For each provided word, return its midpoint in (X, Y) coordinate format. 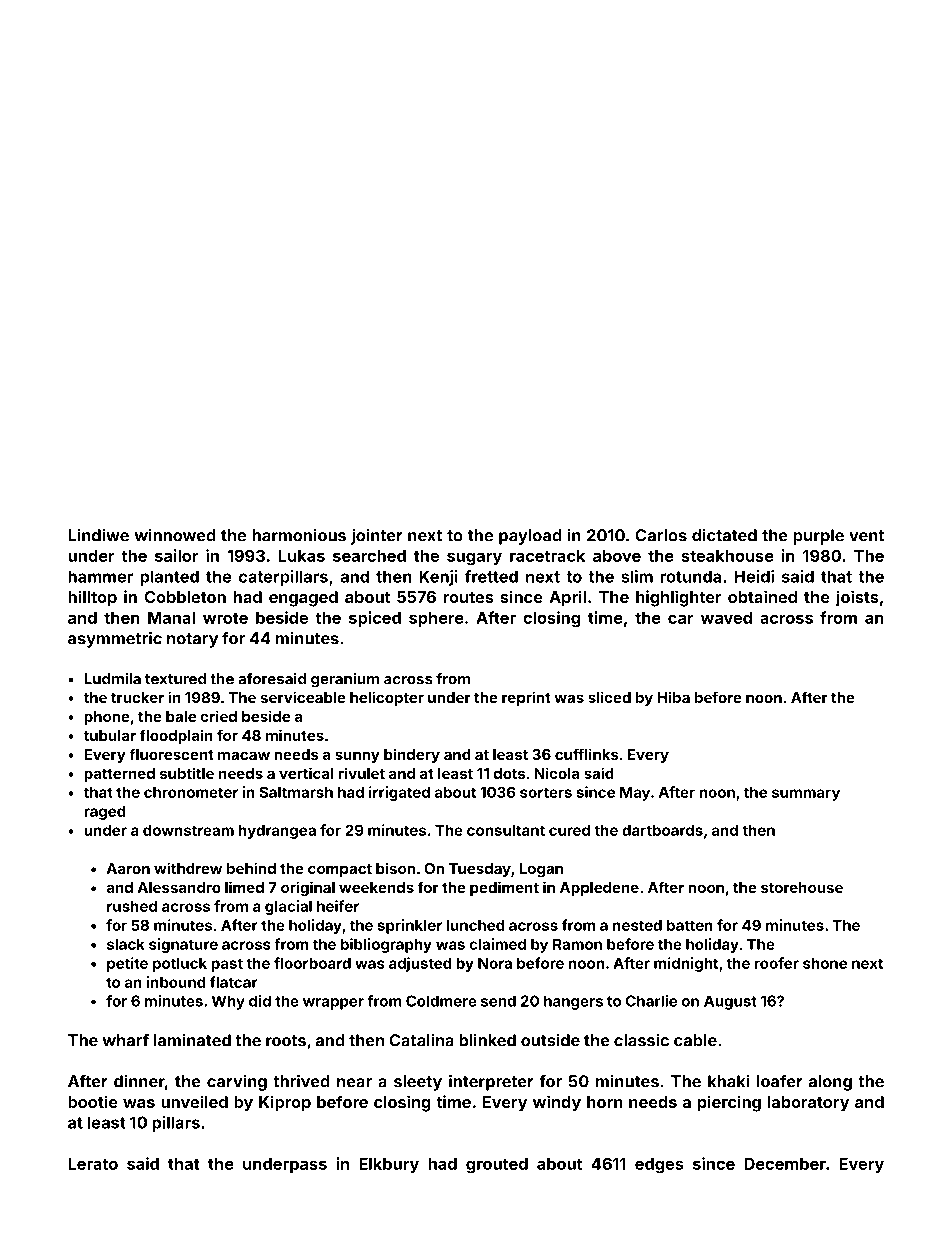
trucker (137, 697)
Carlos (661, 535)
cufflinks (587, 754)
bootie (93, 1101)
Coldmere (441, 1001)
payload (530, 537)
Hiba (673, 697)
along (830, 1083)
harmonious (299, 535)
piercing (729, 1103)
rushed (132, 906)
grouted (497, 1166)
